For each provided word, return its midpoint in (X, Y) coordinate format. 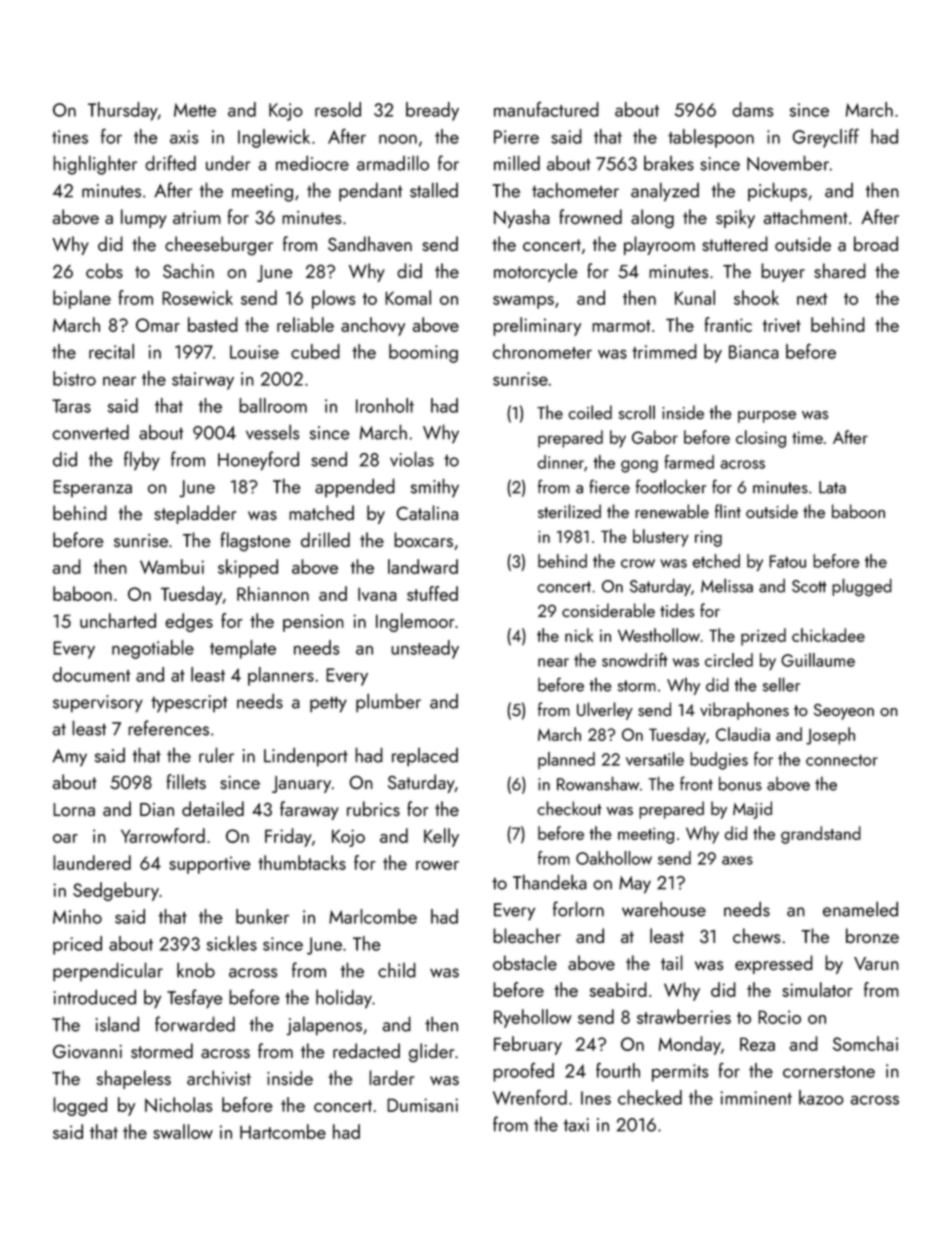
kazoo (821, 1097)
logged (80, 1106)
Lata (832, 487)
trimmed (664, 351)
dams (752, 109)
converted (91, 432)
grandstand (821, 835)
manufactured (546, 109)
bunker (262, 916)
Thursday (123, 111)
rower (437, 865)
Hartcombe (283, 1131)
